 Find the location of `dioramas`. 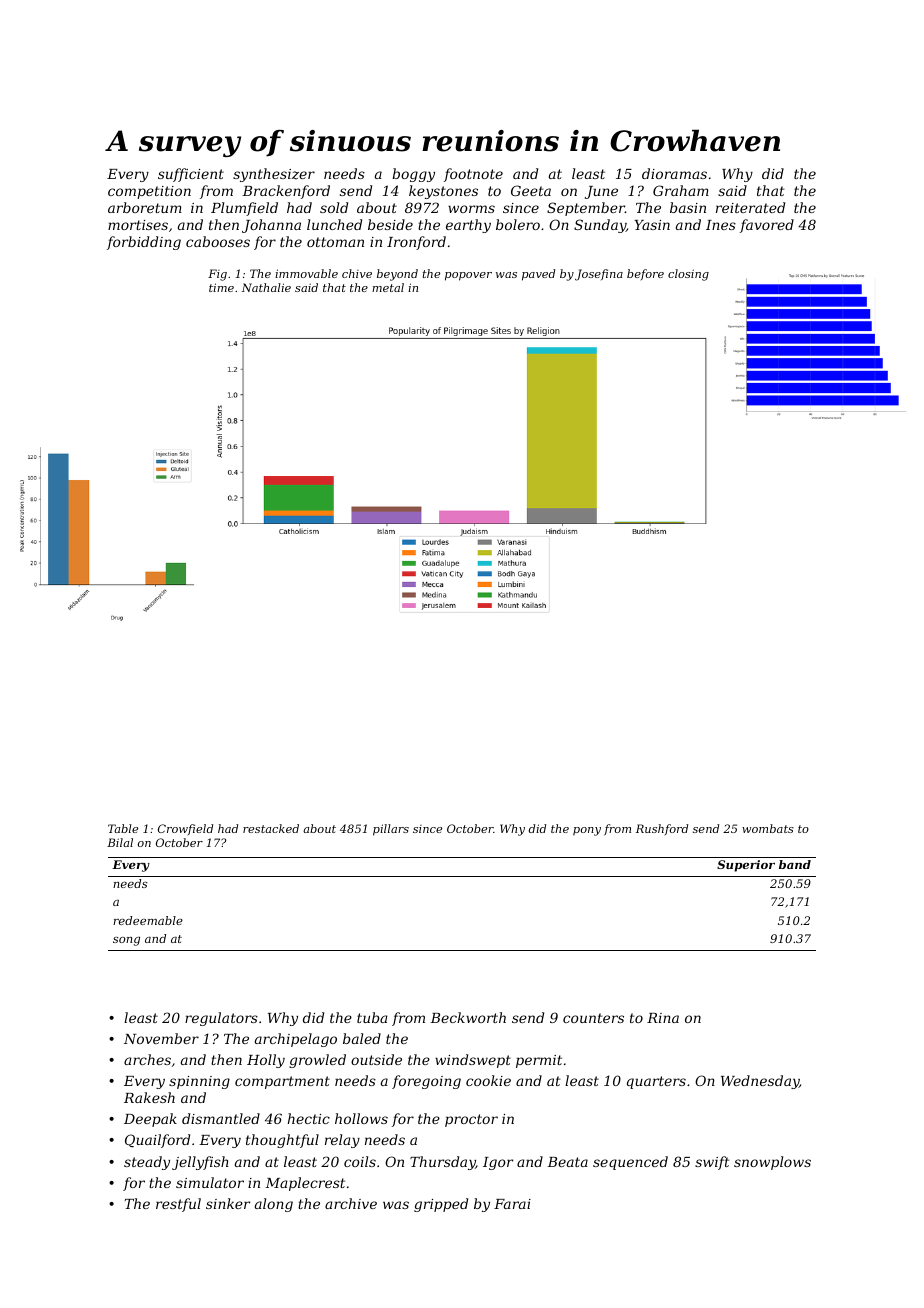

dioramas is located at coordinates (674, 173).
